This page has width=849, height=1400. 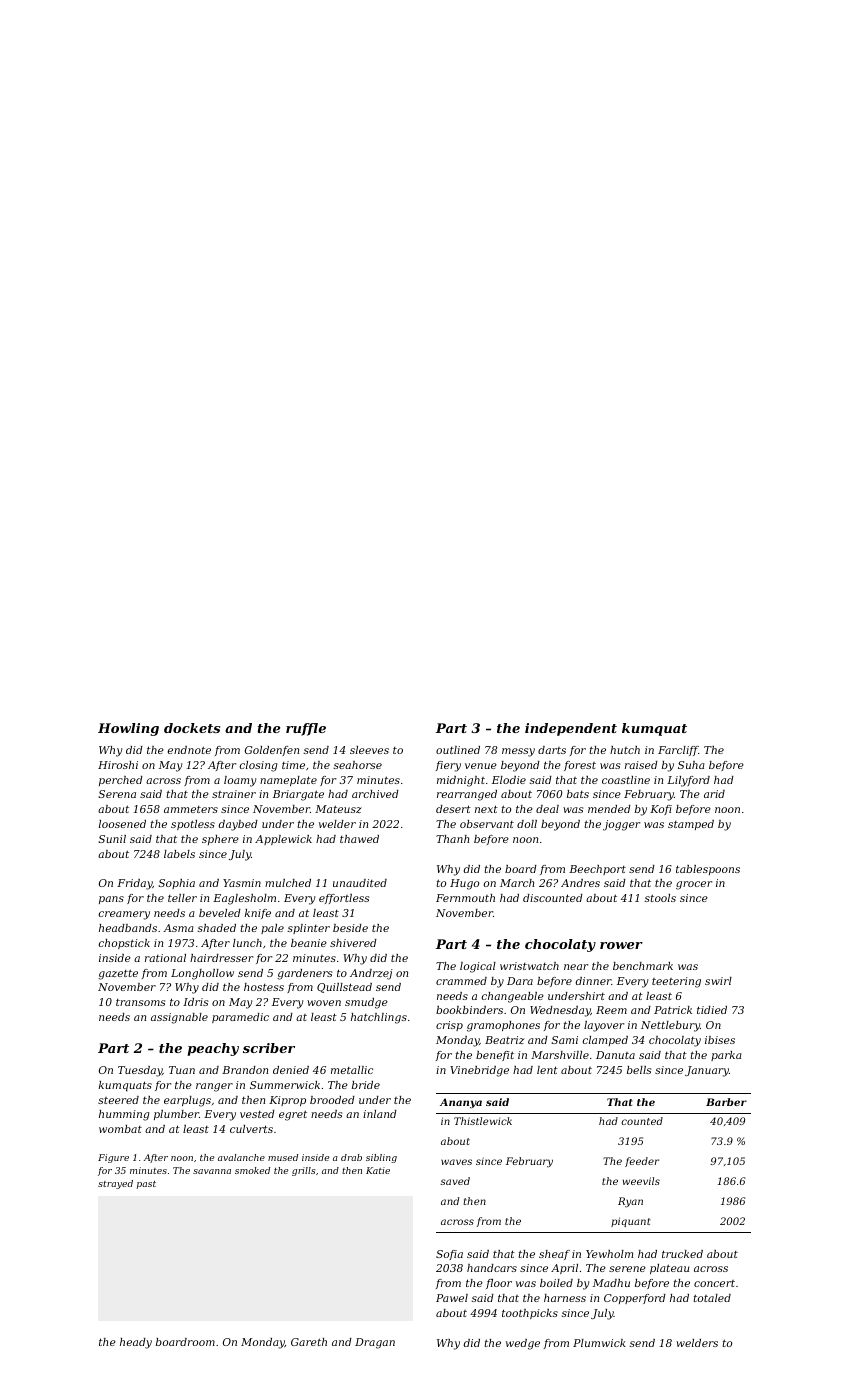 What do you see at coordinates (146, 1185) in the page?
I see `past` at bounding box center [146, 1185].
